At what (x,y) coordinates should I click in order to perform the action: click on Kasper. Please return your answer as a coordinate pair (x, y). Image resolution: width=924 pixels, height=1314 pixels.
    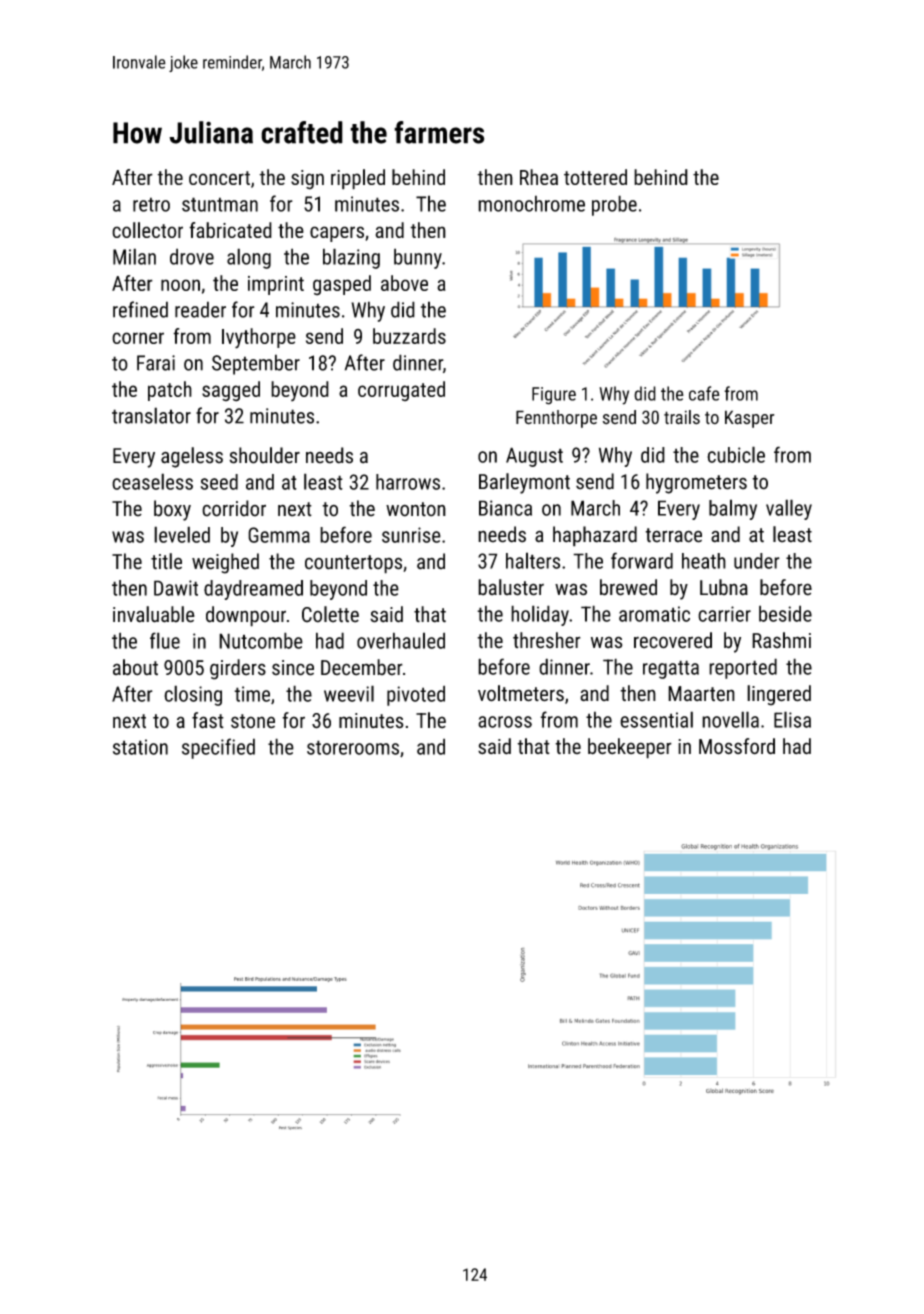
    Looking at the image, I should click on (749, 419).
